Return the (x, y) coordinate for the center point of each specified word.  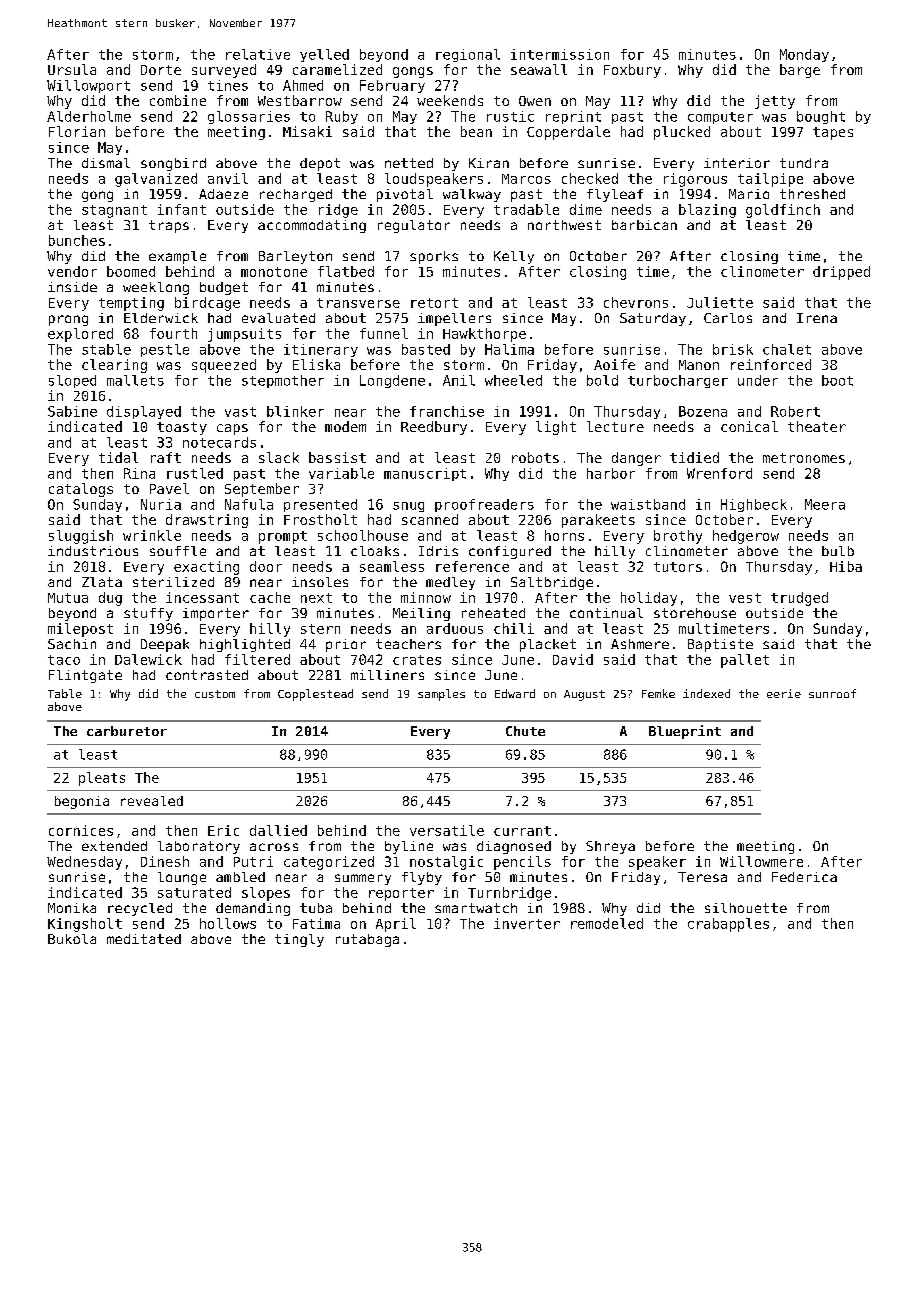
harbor (611, 473)
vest (745, 598)
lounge (182, 878)
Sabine (72, 411)
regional (468, 55)
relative (258, 54)
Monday (804, 55)
